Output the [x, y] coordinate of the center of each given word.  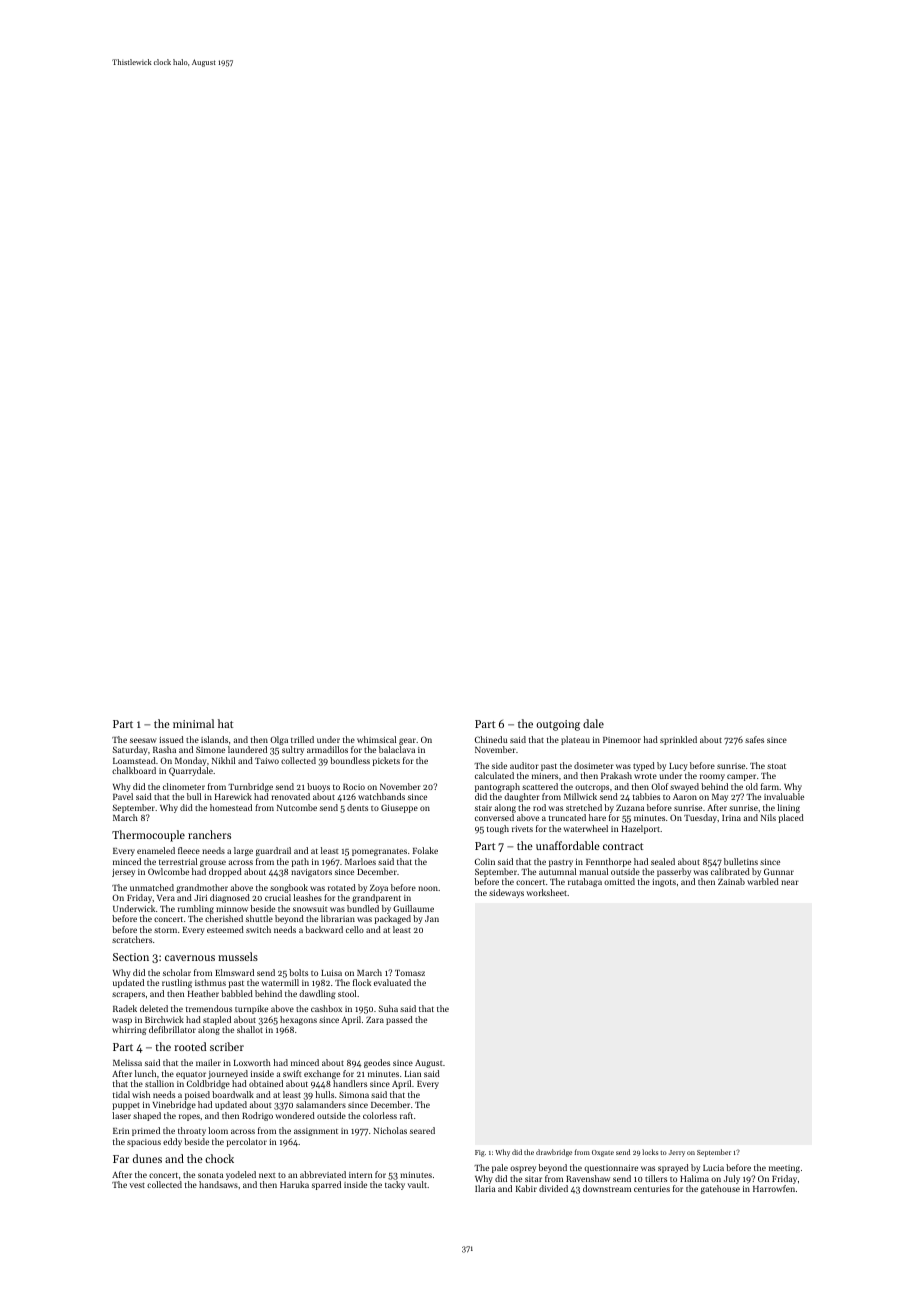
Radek [125, 1008]
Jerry [677, 1153]
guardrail [273, 851]
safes [754, 739]
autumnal [557, 871]
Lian [413, 1074]
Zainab [731, 881]
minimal [193, 723]
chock [219, 1158]
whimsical [376, 739]
